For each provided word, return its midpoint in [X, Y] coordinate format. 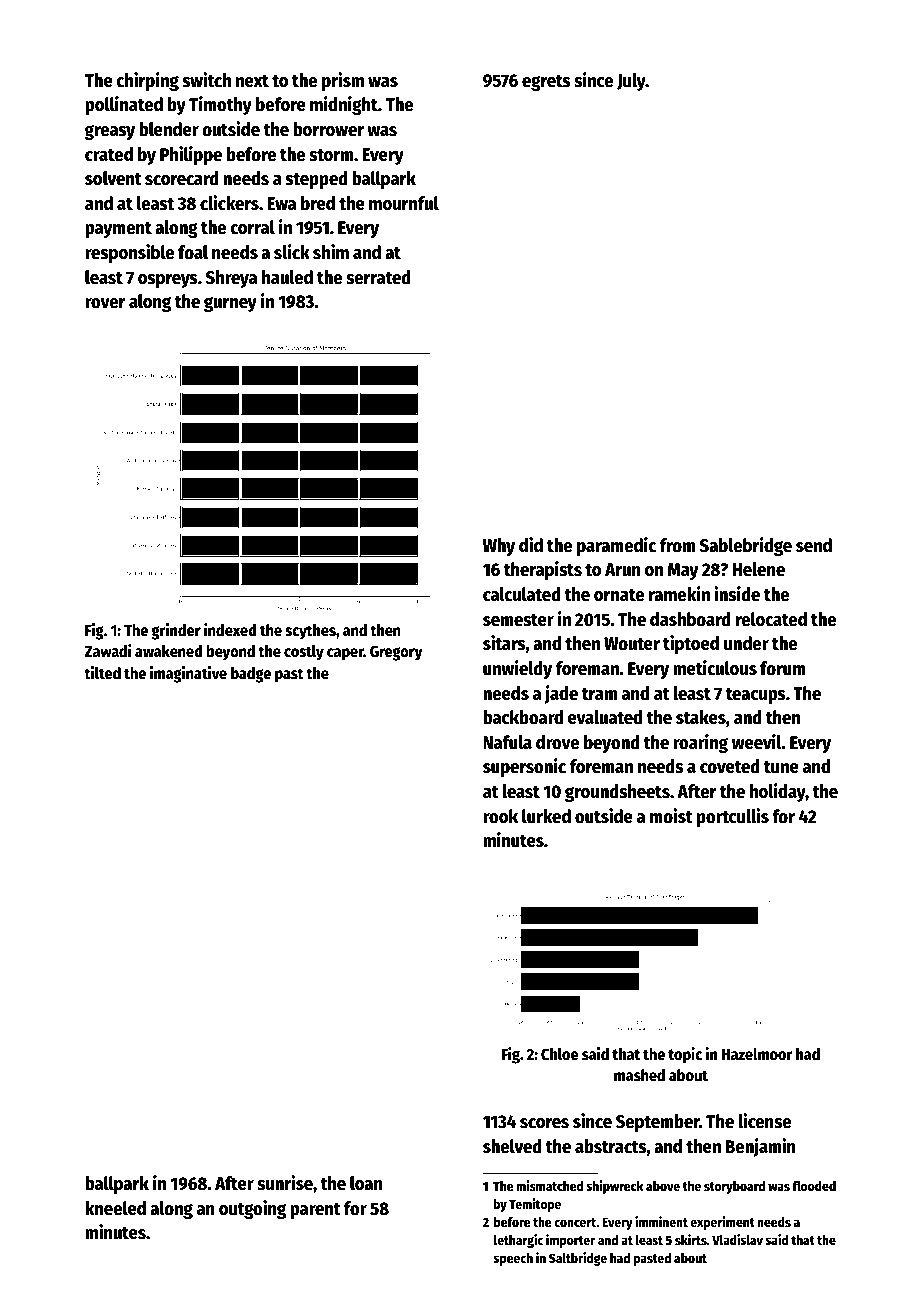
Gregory [396, 653]
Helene [758, 569]
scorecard [182, 178]
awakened [169, 651]
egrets [546, 83]
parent [315, 1211]
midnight [344, 105]
